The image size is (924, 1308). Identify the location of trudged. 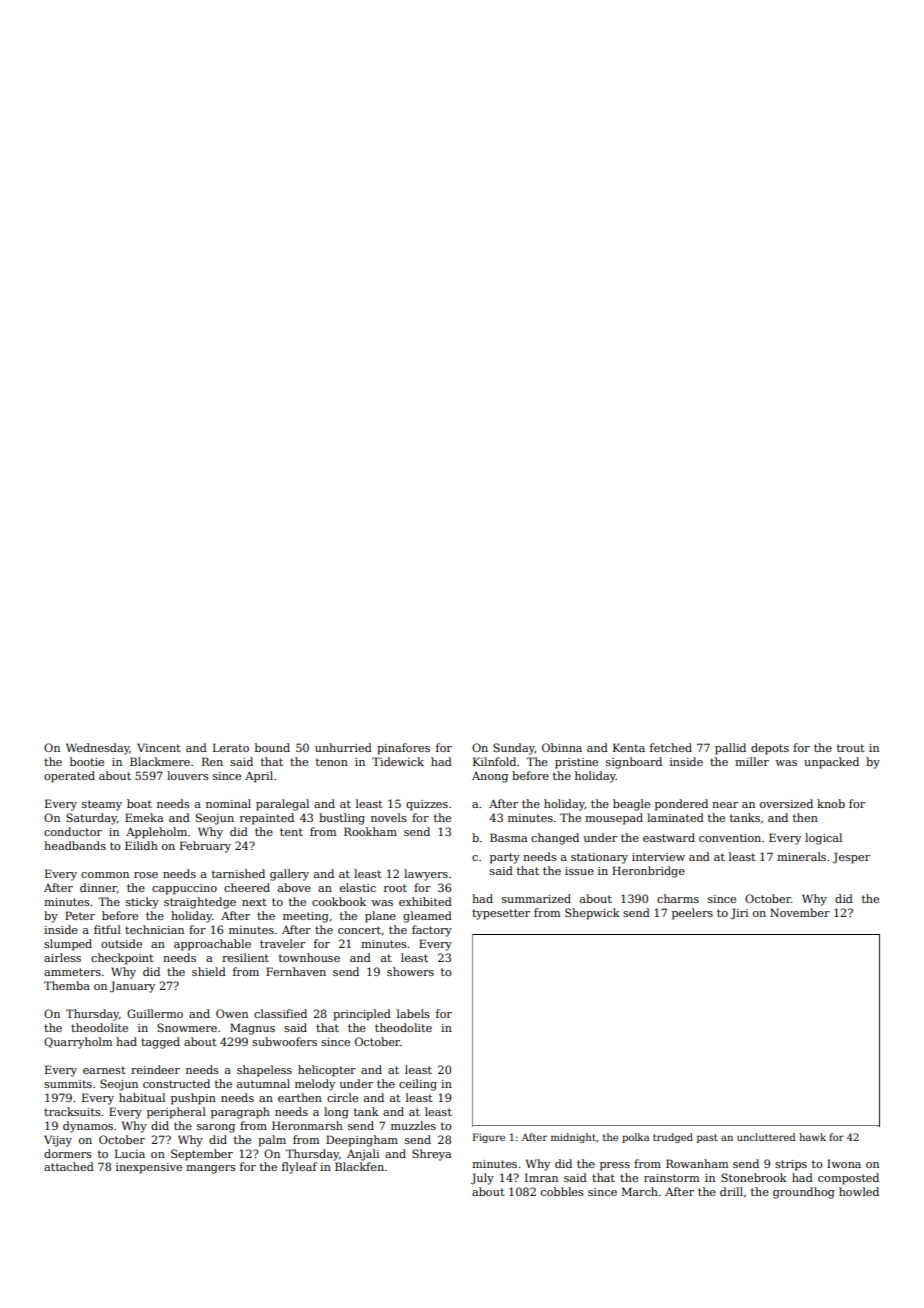
(673, 1138).
